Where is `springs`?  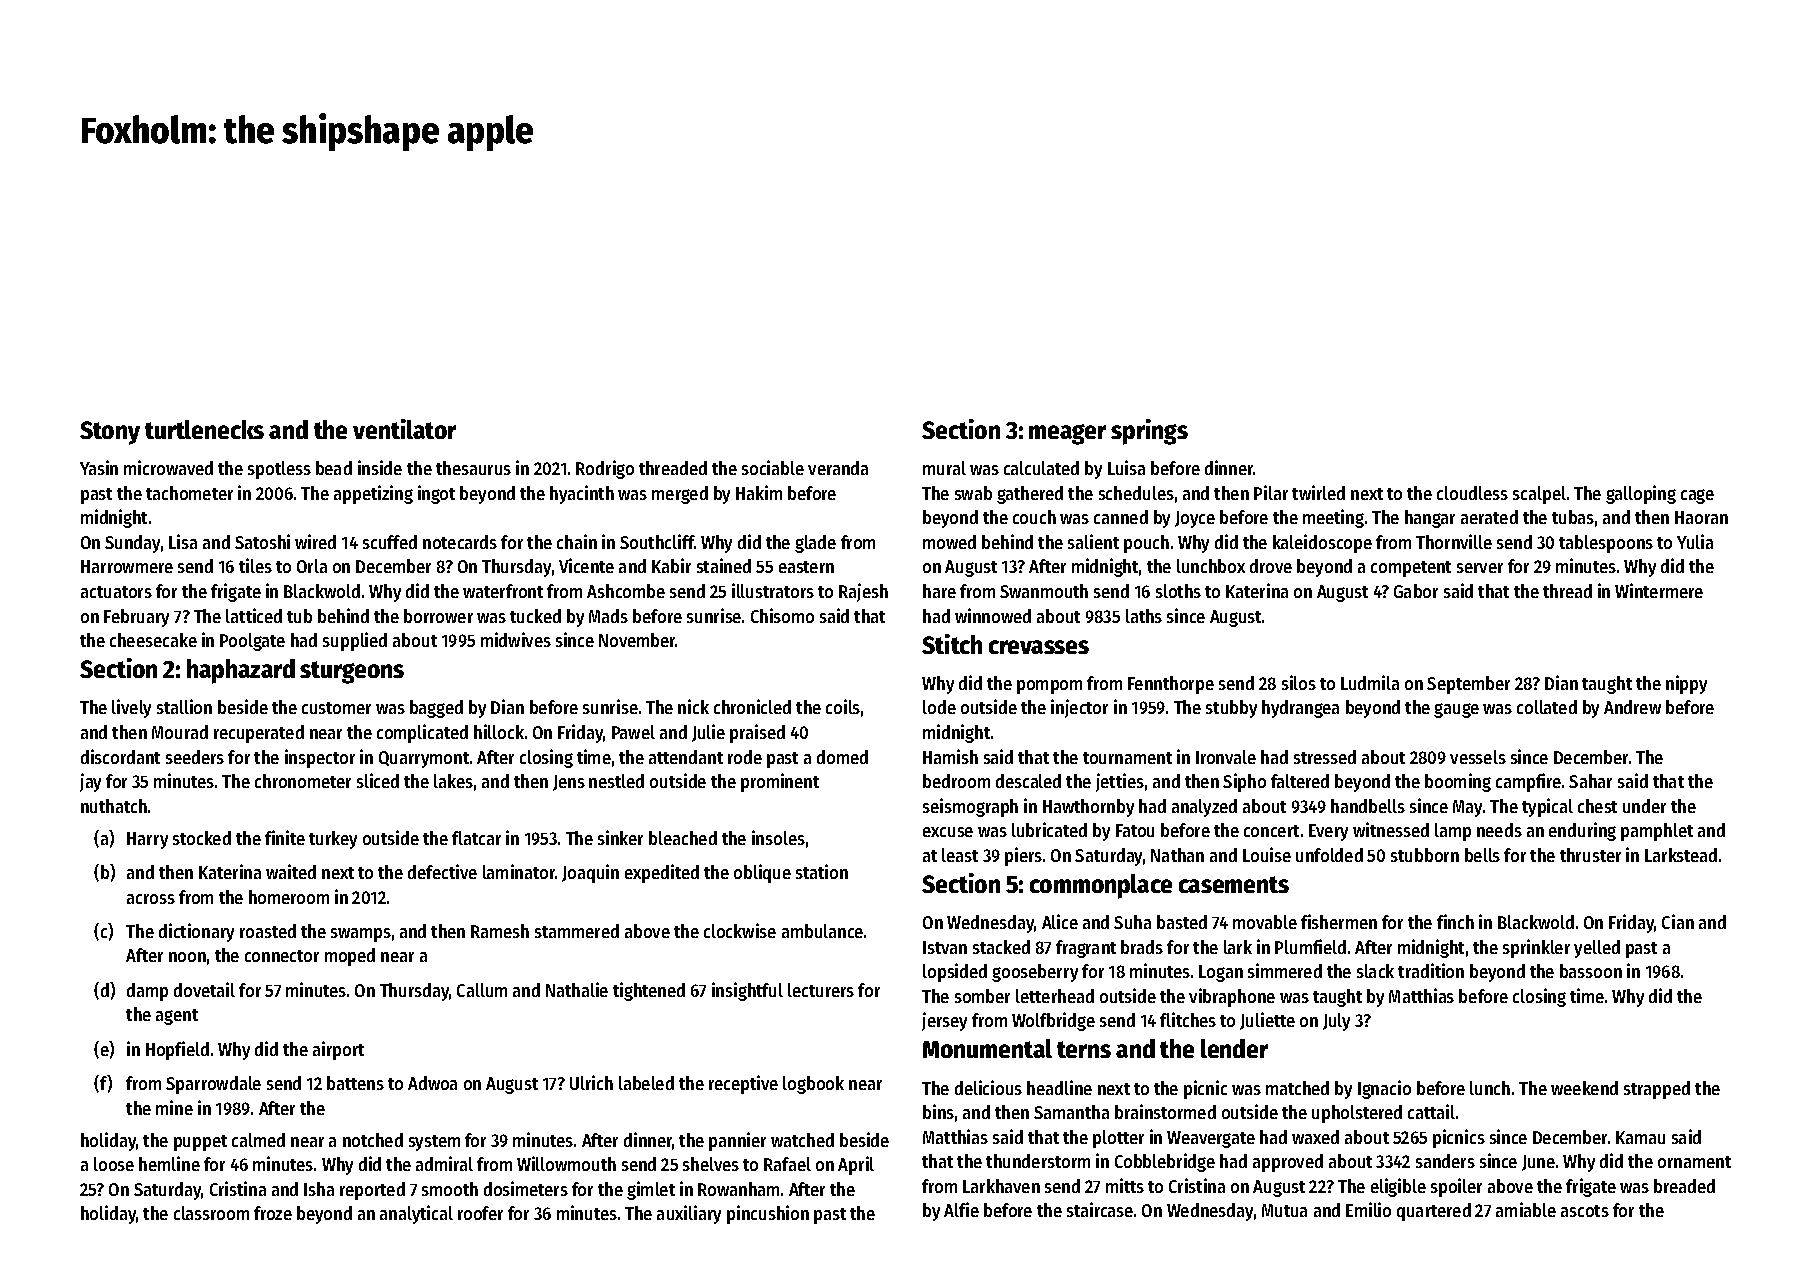
springs is located at coordinates (1149, 432).
